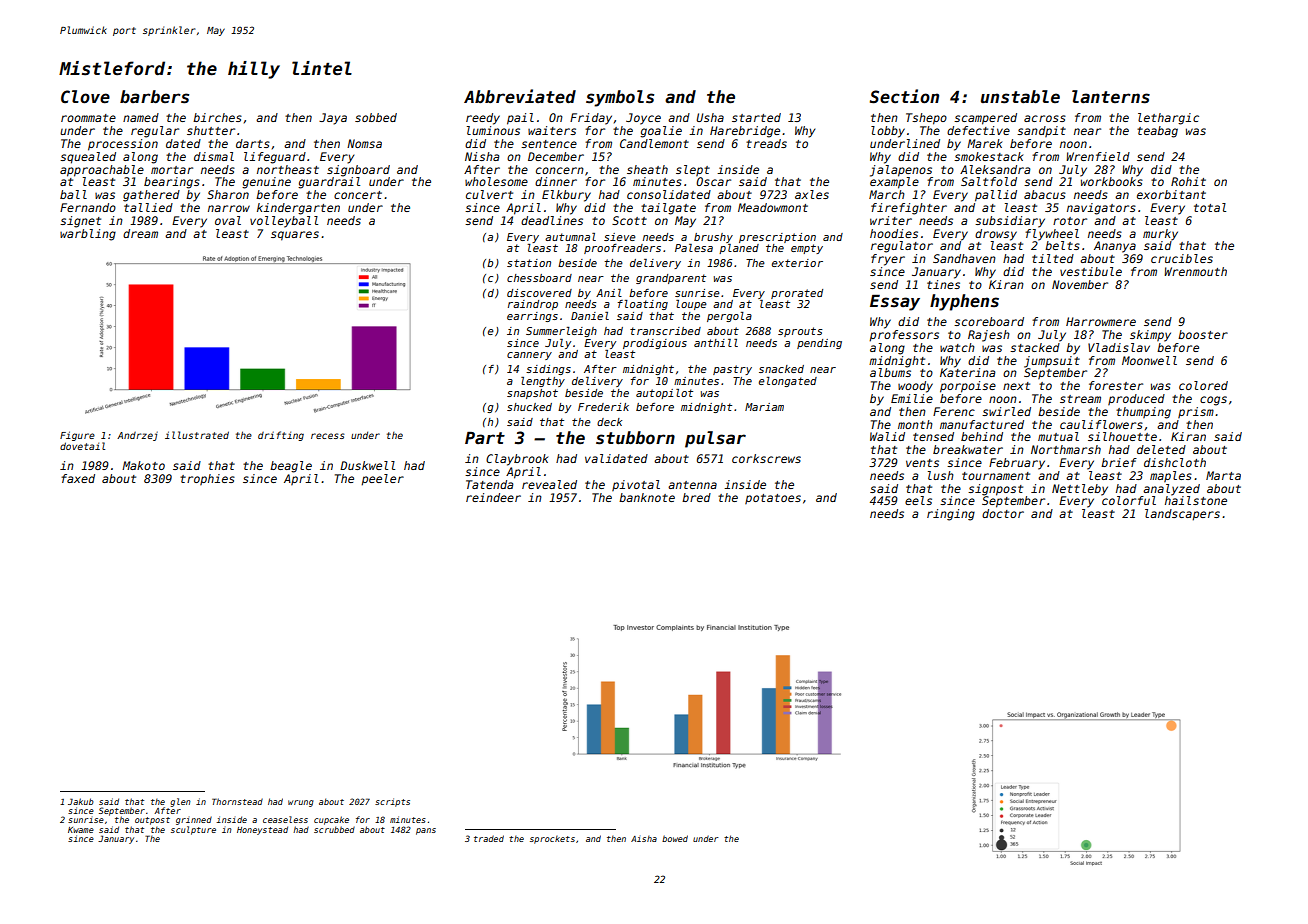 The image size is (1308, 924). Describe the element at coordinates (295, 236) in the screenshot. I see `squares` at that location.
